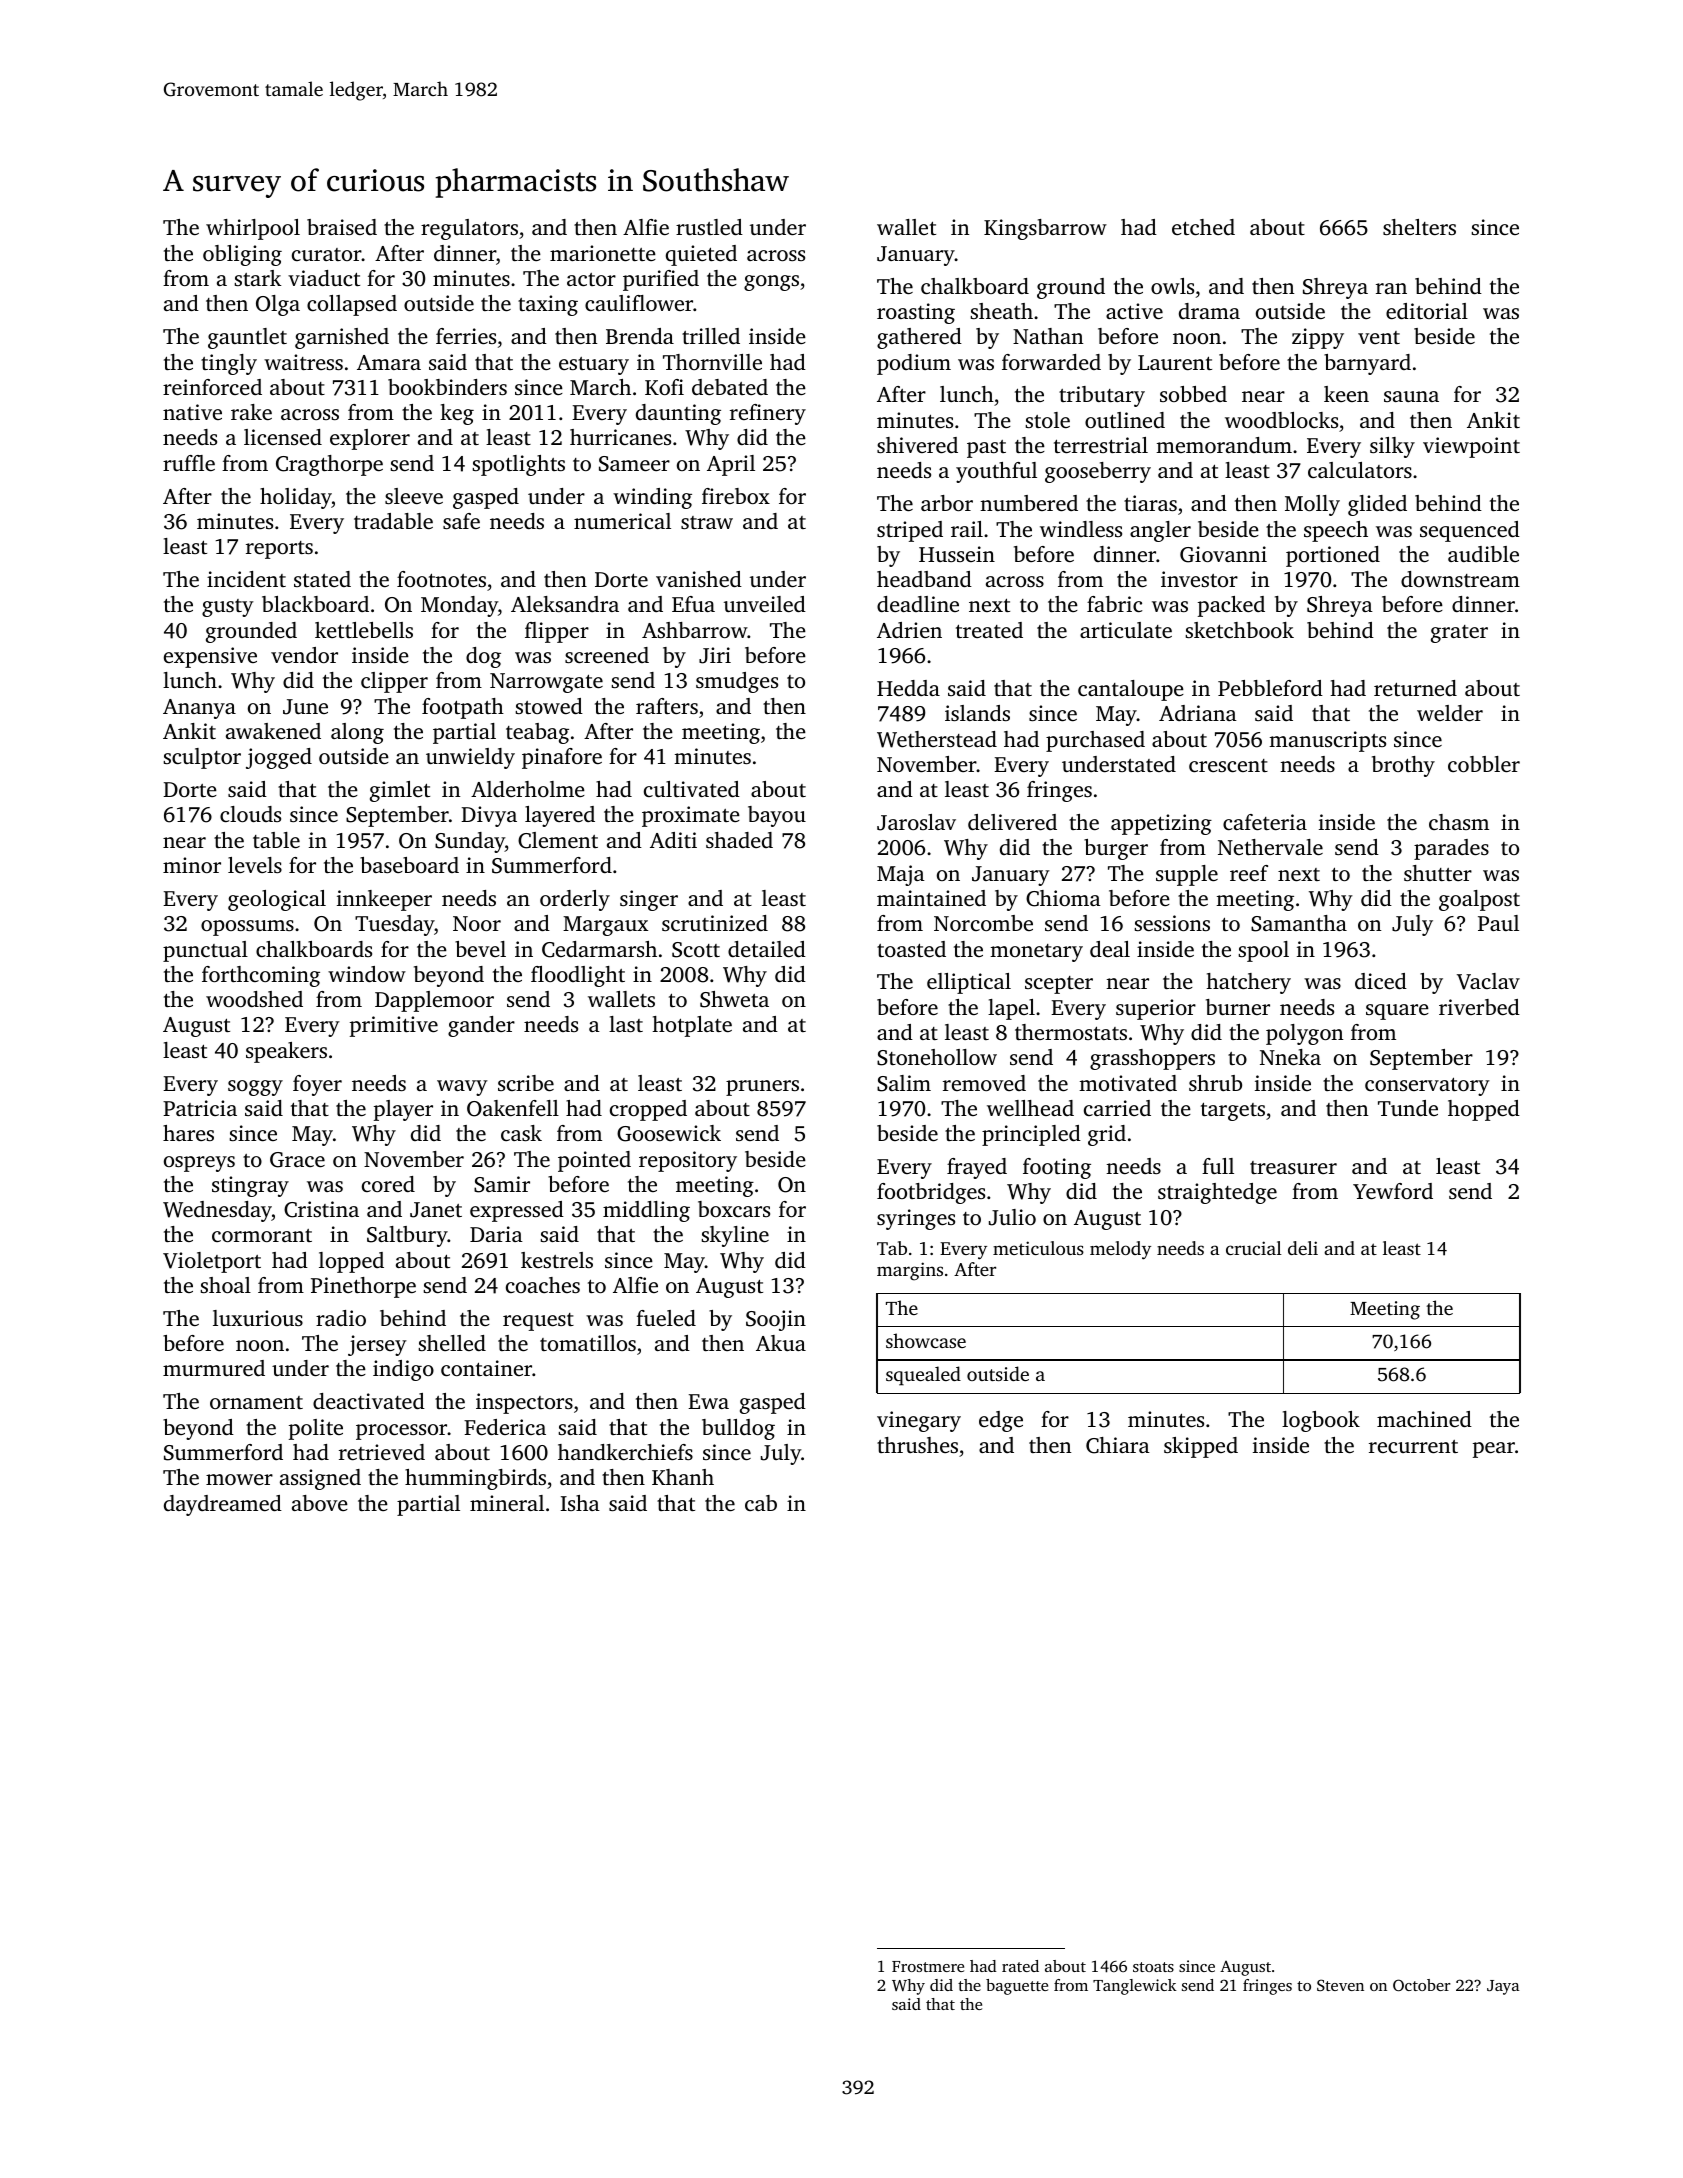  Describe the element at coordinates (761, 1503) in the page. I see `cab` at that location.
